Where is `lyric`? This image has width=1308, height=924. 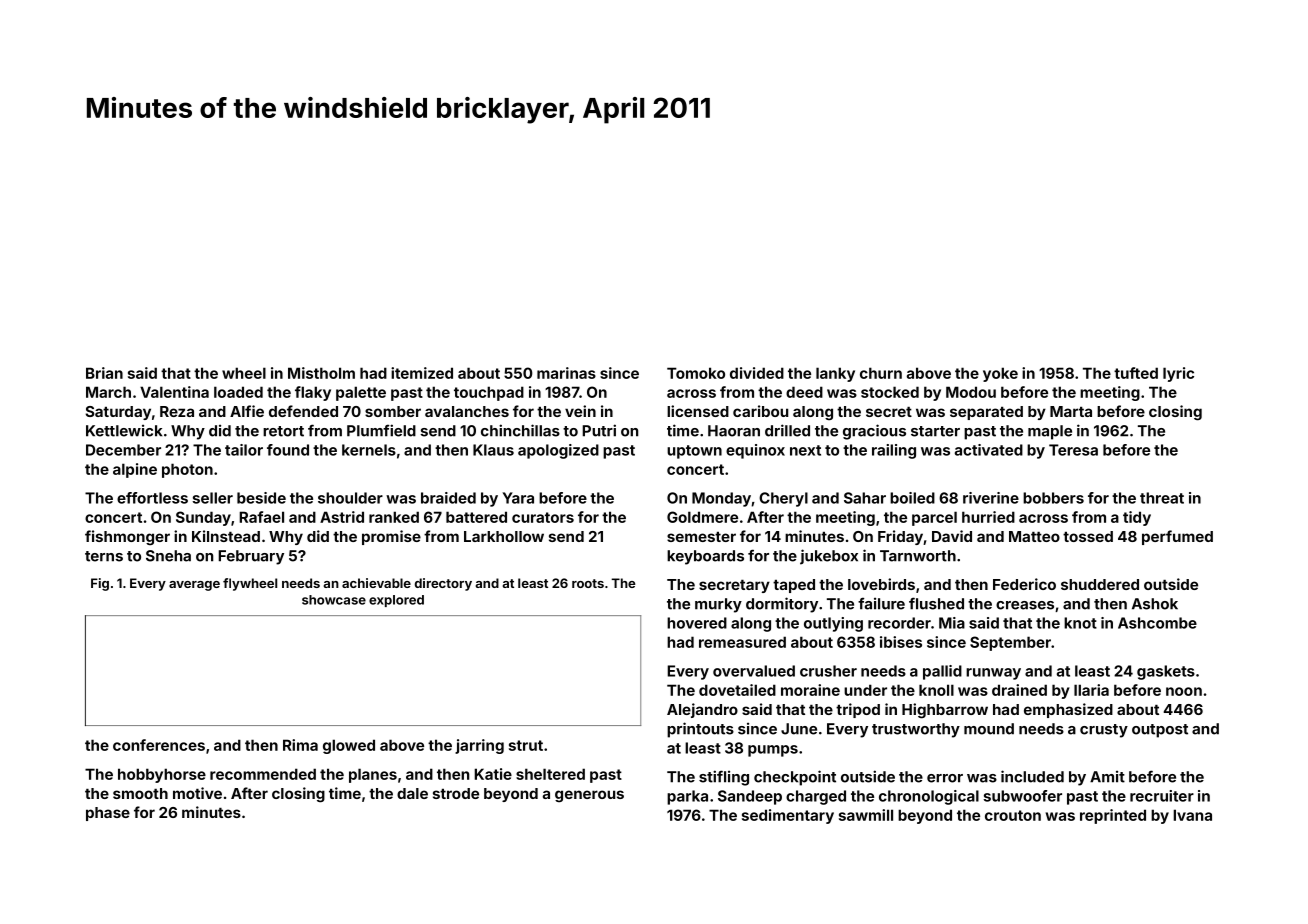
lyric is located at coordinates (1178, 374).
